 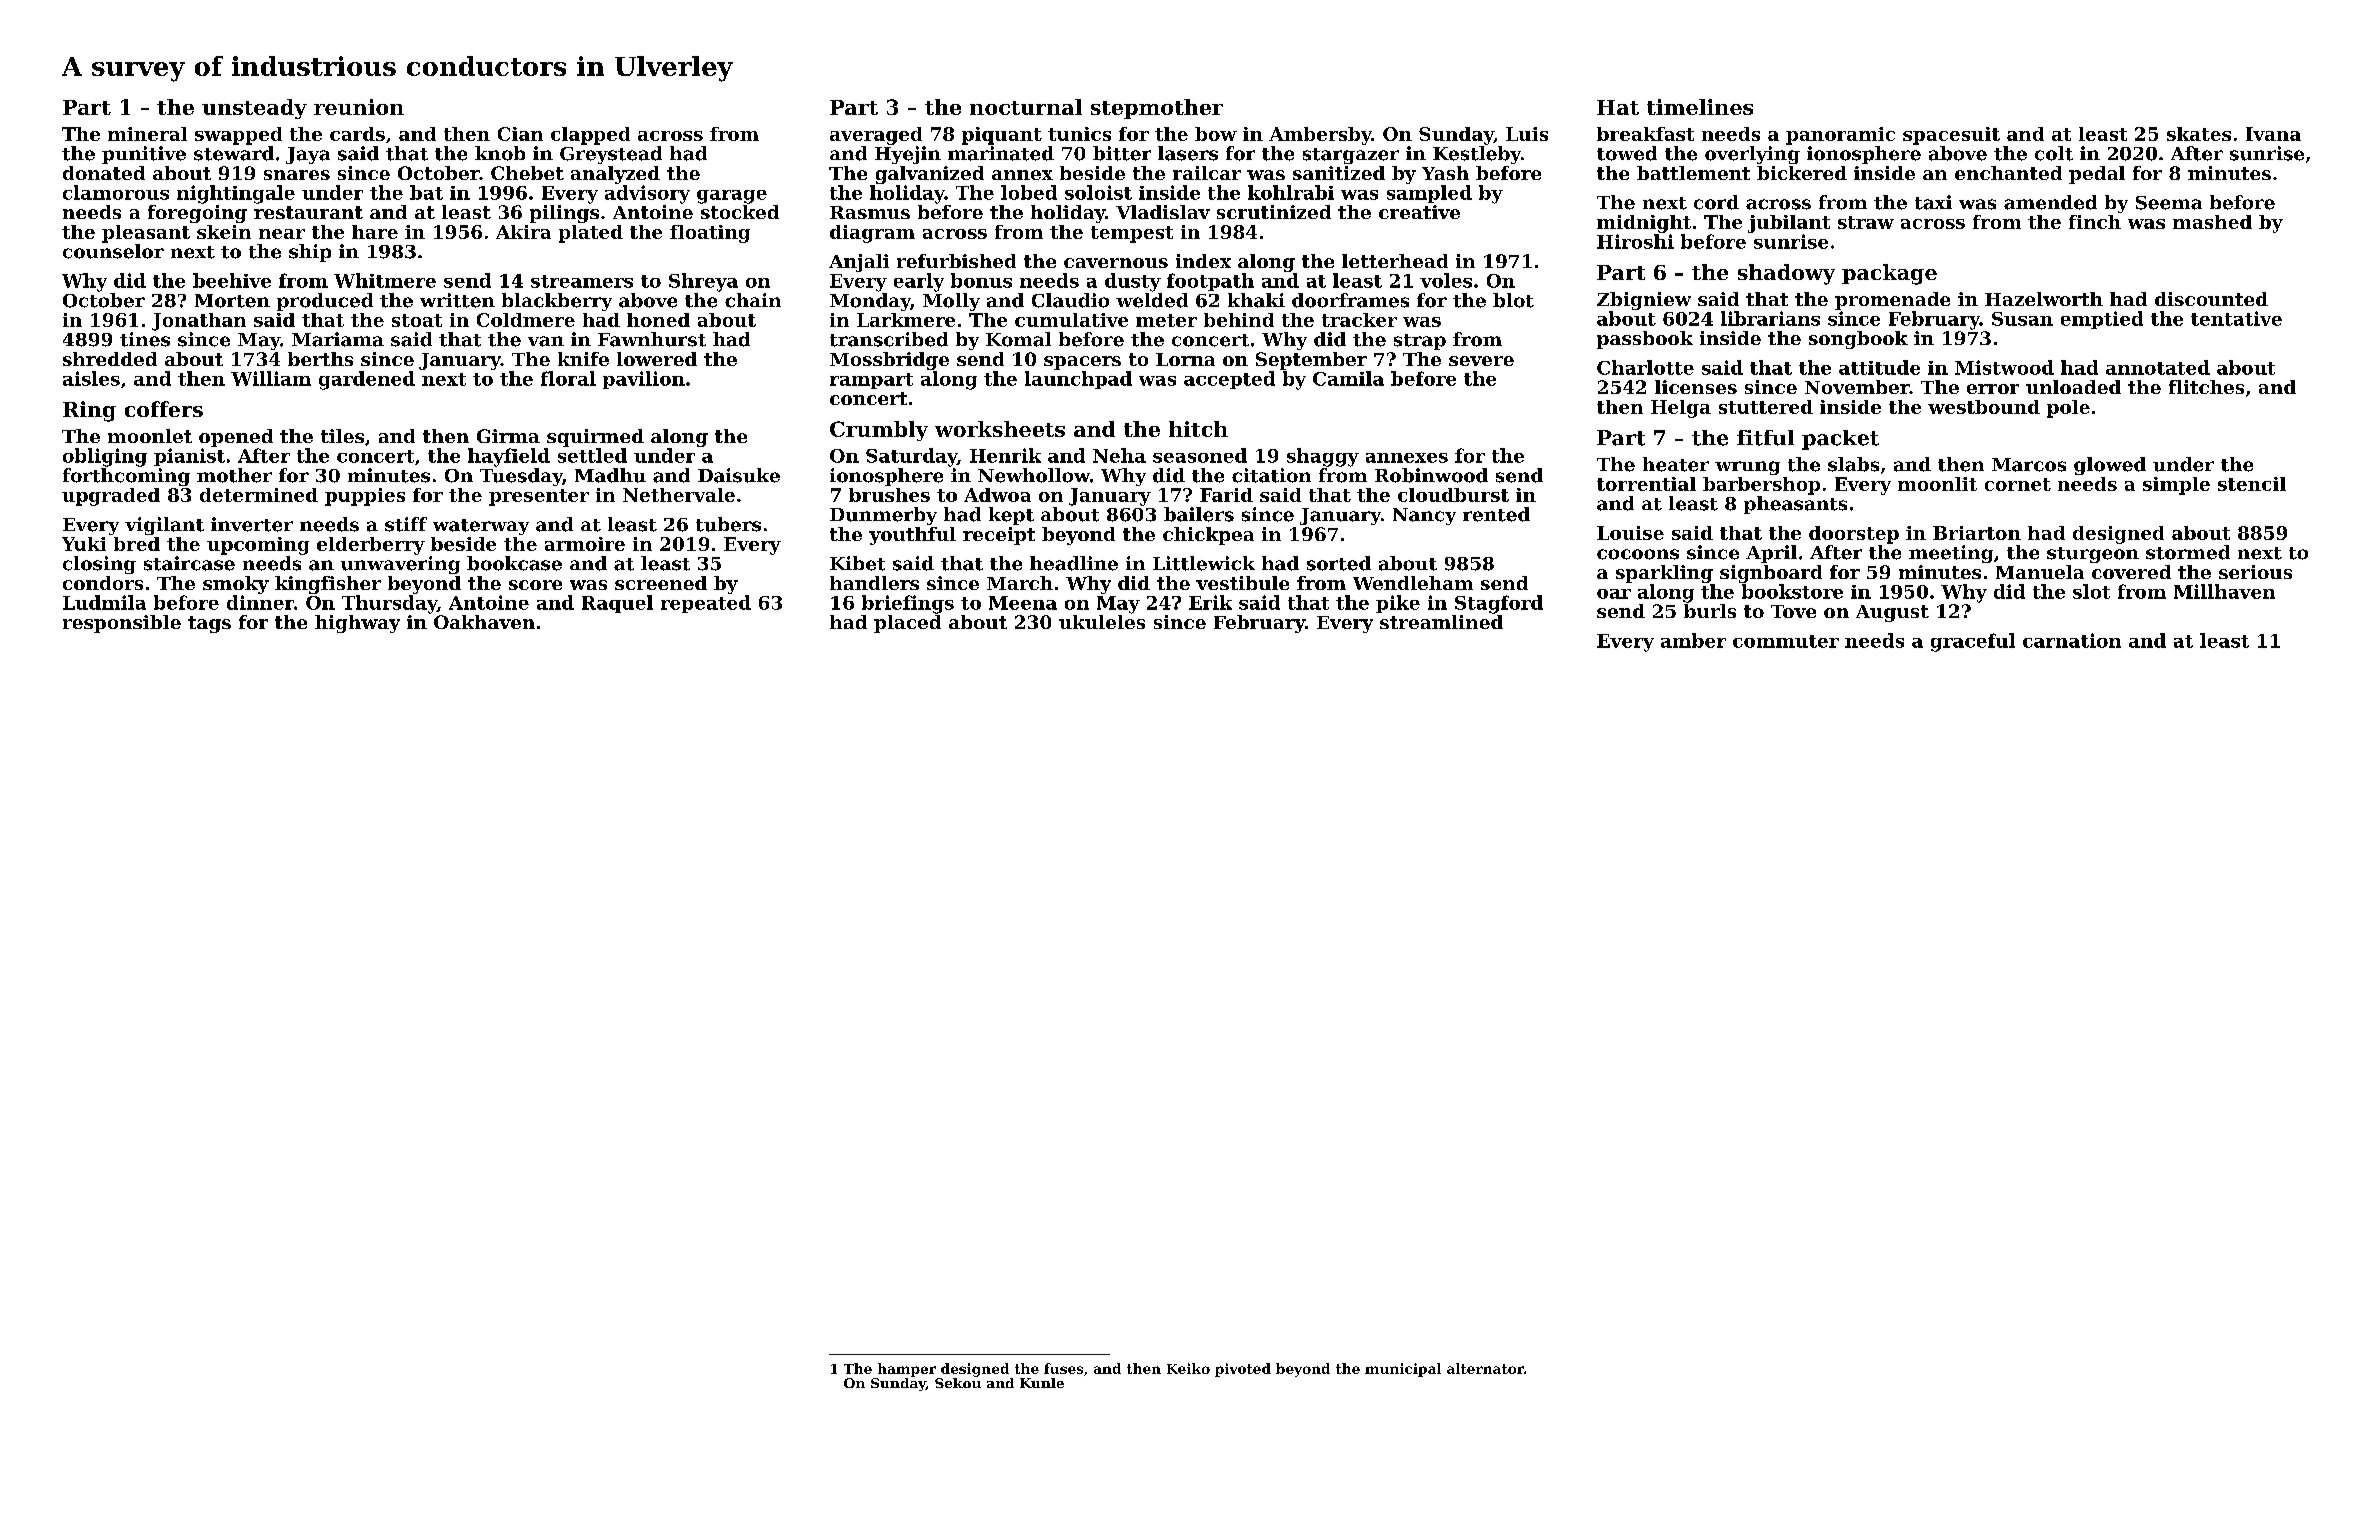 What do you see at coordinates (2072, 640) in the screenshot?
I see `carnation` at bounding box center [2072, 640].
